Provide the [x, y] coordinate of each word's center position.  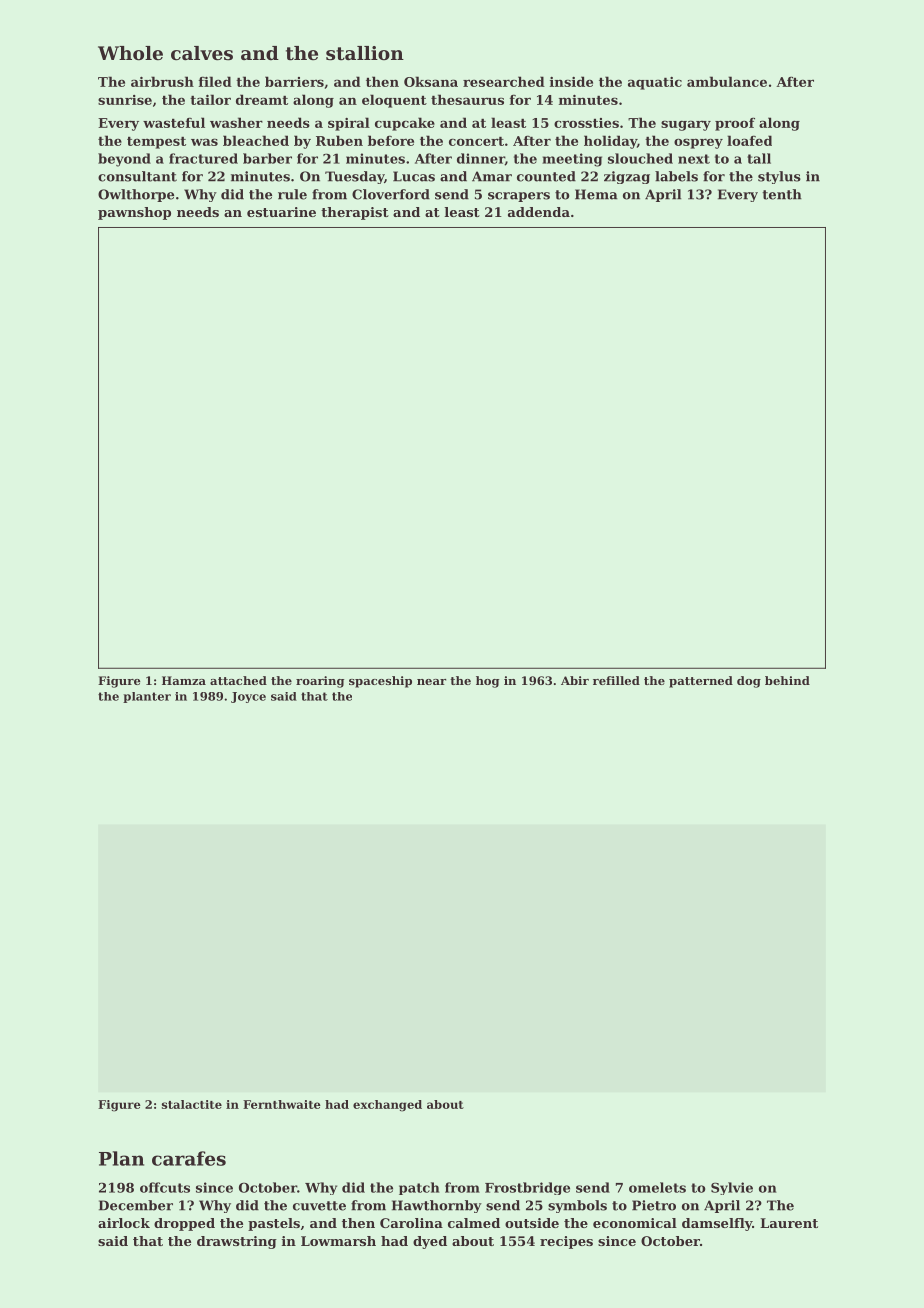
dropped [184, 1224]
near [431, 682]
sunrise [125, 100]
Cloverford [391, 194]
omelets [657, 1187]
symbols [577, 1206]
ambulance [727, 81]
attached [238, 680]
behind [787, 680]
